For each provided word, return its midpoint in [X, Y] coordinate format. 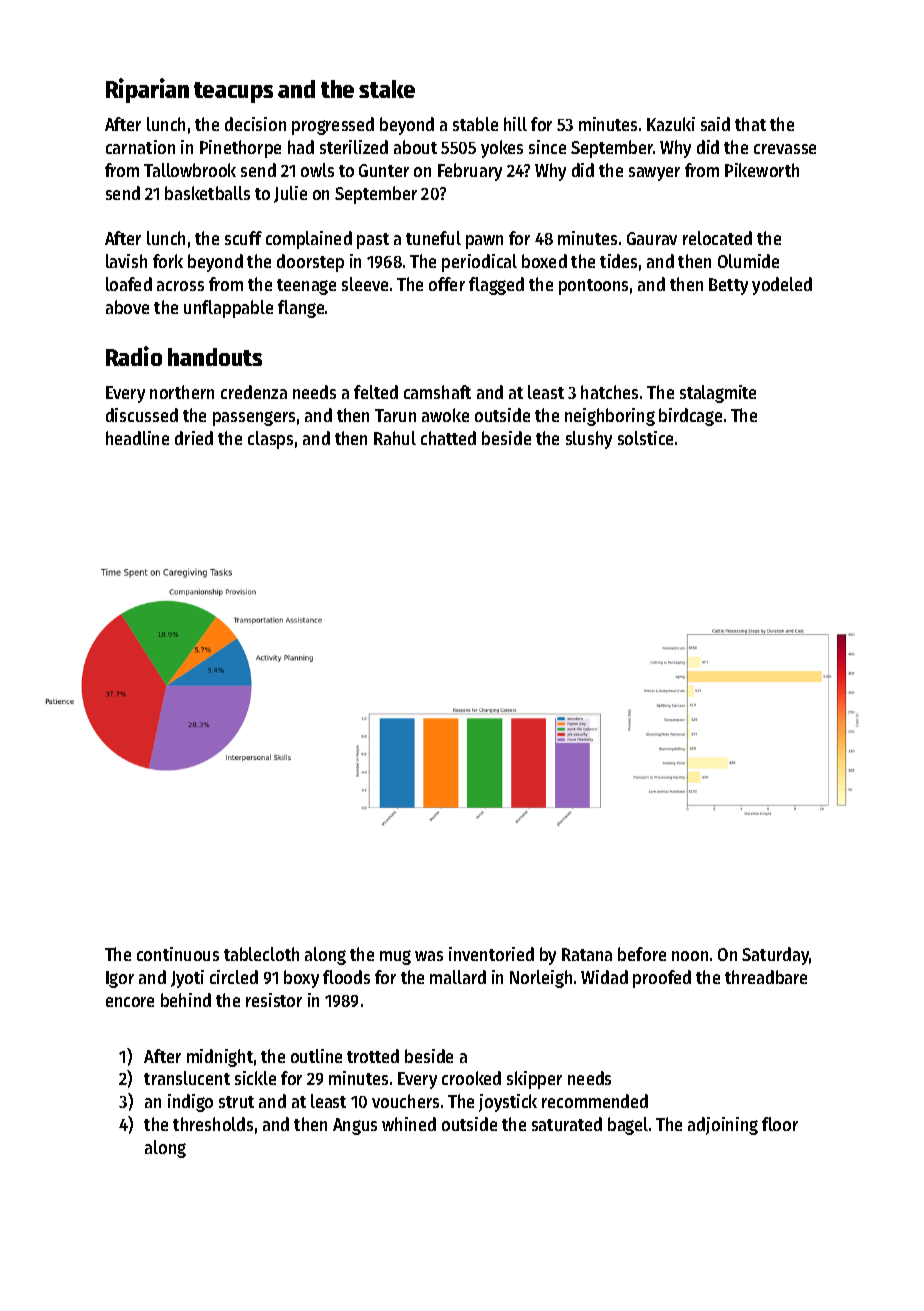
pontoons [593, 287]
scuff [243, 238]
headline [137, 438]
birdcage [690, 417]
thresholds [213, 1124]
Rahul [395, 438]
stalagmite [718, 394]
